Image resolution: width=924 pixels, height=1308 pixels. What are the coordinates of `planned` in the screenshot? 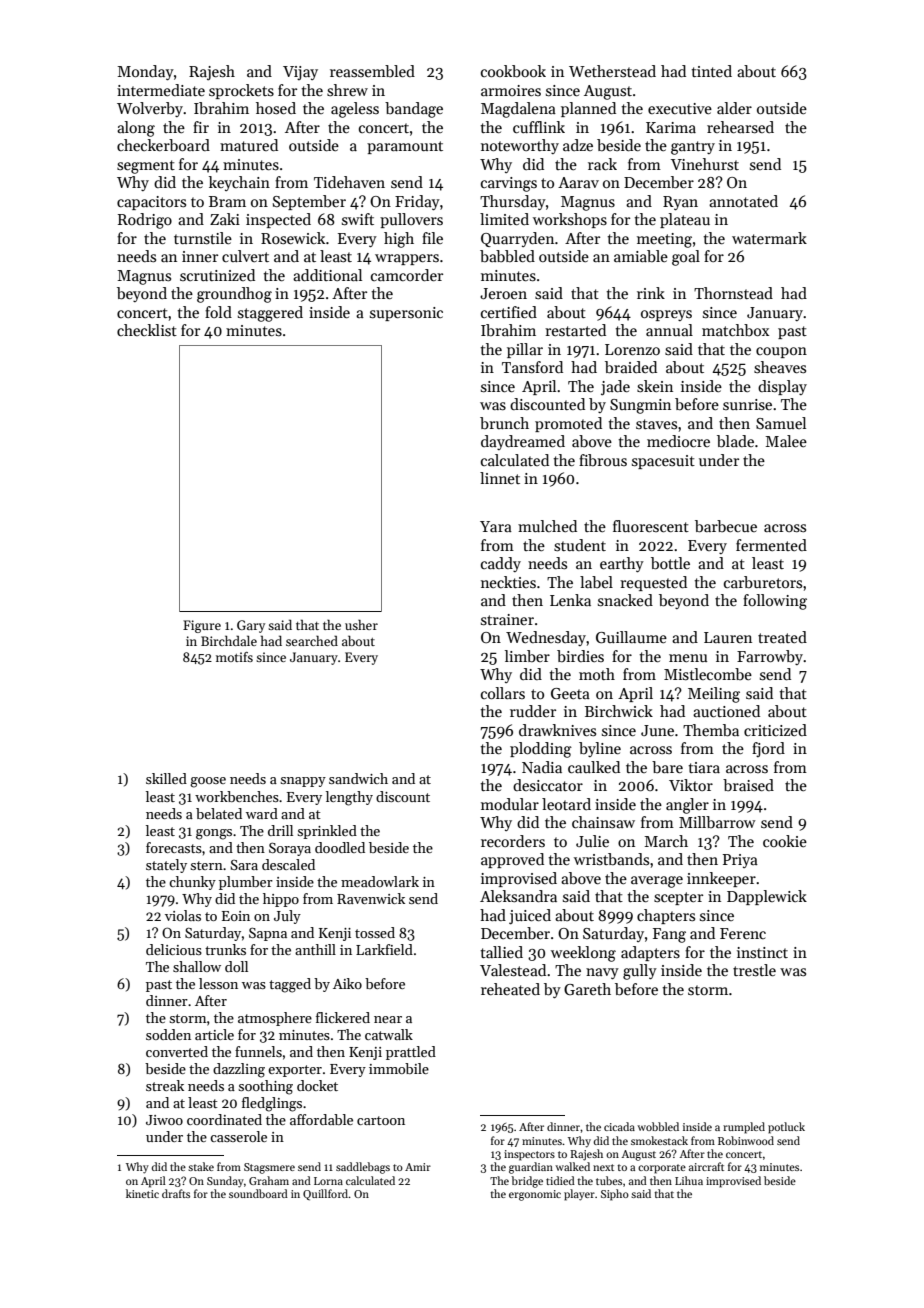 It's located at (588, 109).
